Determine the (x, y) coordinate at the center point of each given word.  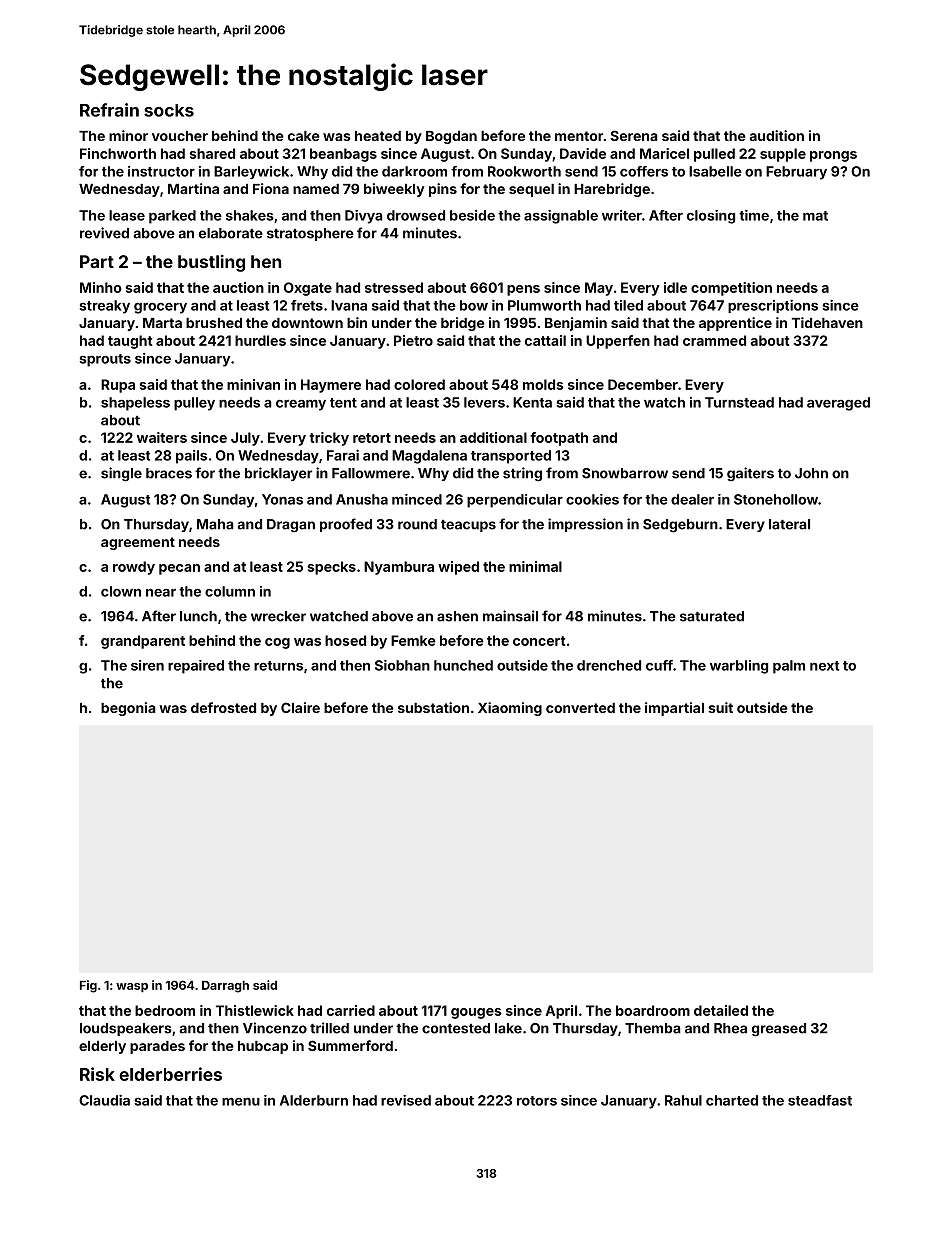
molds (543, 384)
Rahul (683, 1100)
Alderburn (314, 1100)
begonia (128, 709)
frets (307, 305)
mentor (579, 136)
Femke (413, 640)
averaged (838, 404)
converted (580, 708)
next (824, 666)
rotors (537, 1101)
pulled (714, 155)
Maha (215, 524)
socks (169, 110)
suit (720, 707)
